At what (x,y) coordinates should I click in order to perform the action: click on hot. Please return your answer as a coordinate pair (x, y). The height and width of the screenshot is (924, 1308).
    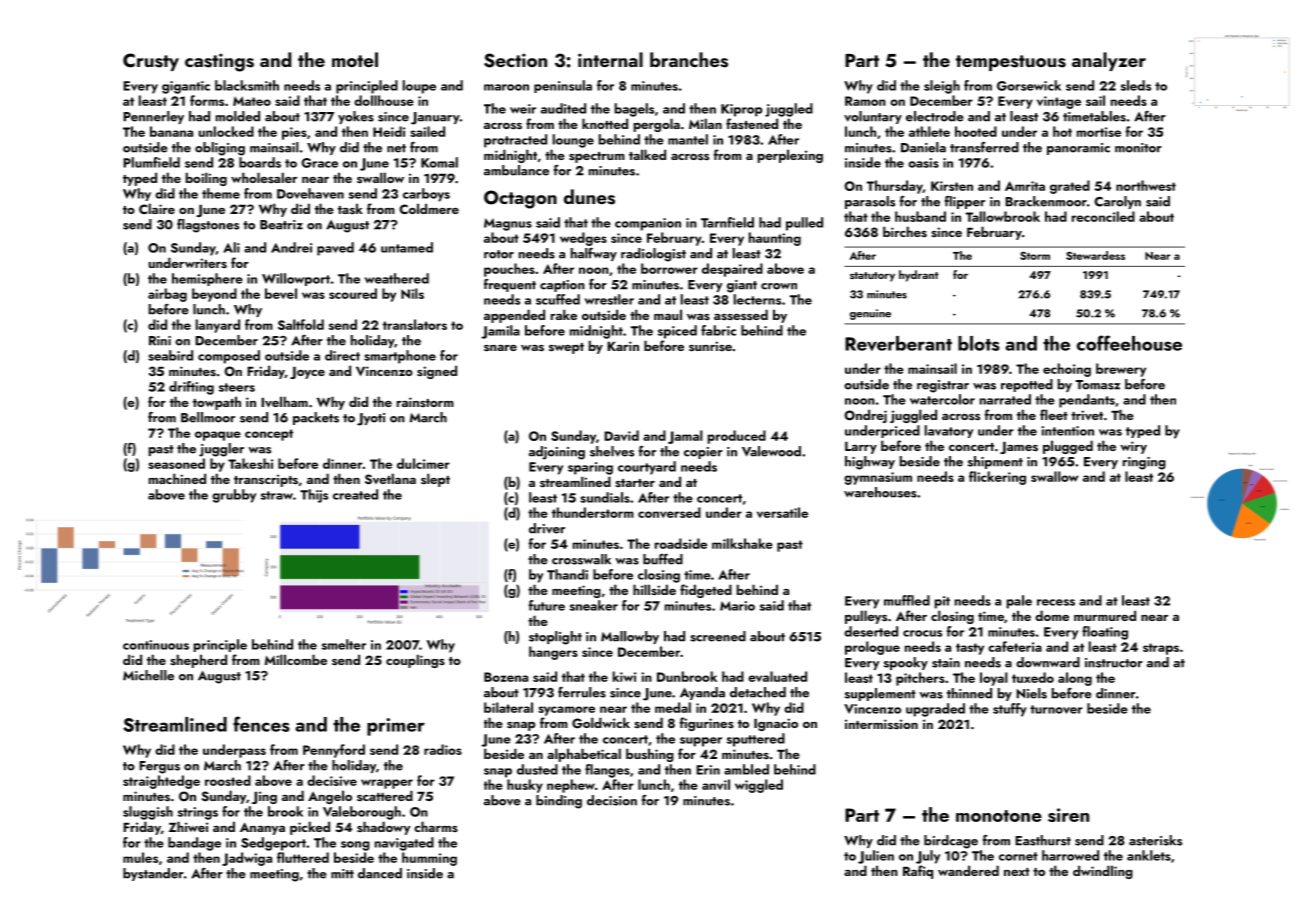
    Looking at the image, I should click on (1062, 131).
